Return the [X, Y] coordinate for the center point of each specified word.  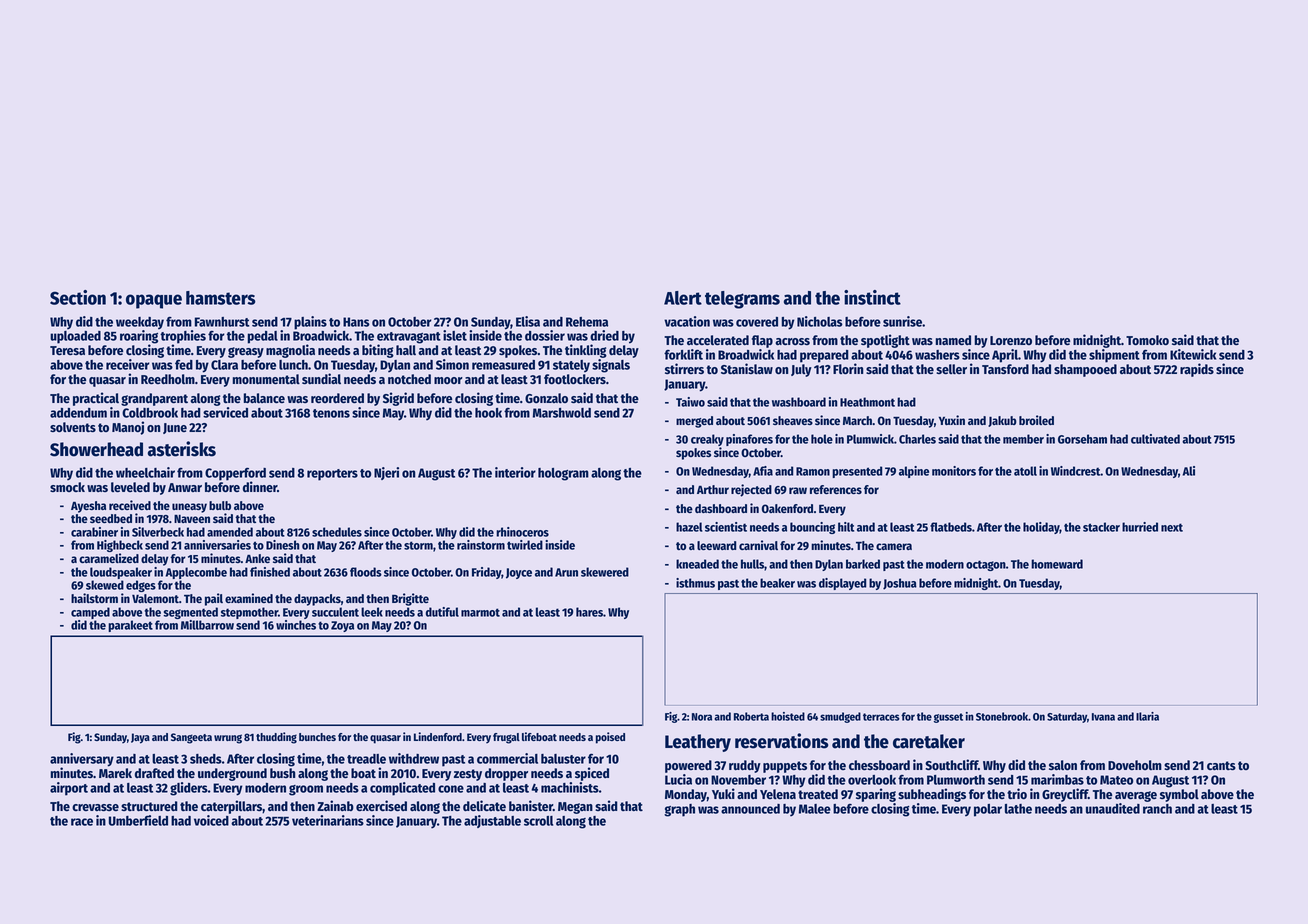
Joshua [900, 584]
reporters [332, 475]
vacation [687, 321]
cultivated [1155, 439]
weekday [140, 323]
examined [249, 598]
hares [589, 612]
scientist [726, 527]
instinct [872, 297]
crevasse [95, 807]
